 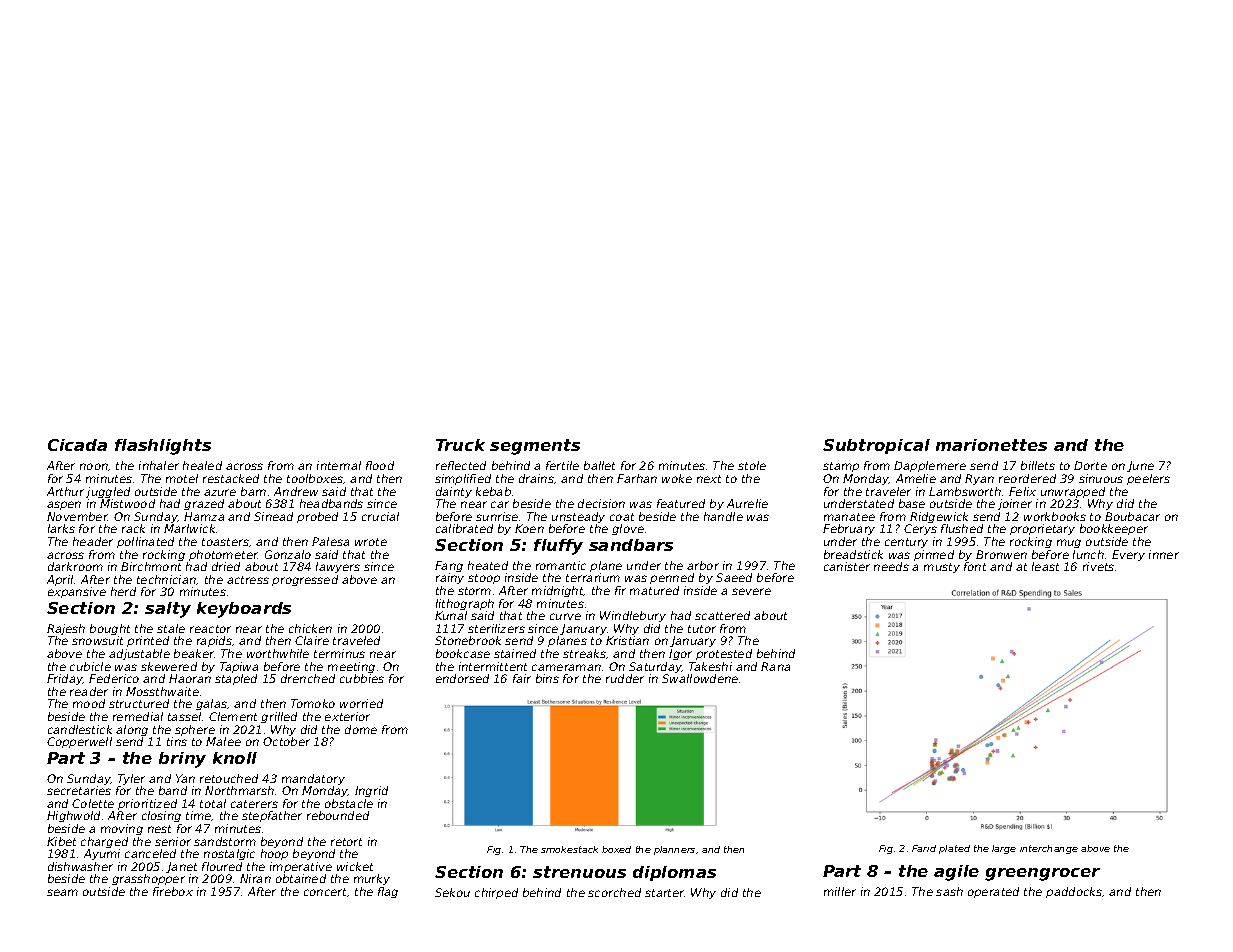 What do you see at coordinates (89, 691) in the page?
I see `reader` at bounding box center [89, 691].
